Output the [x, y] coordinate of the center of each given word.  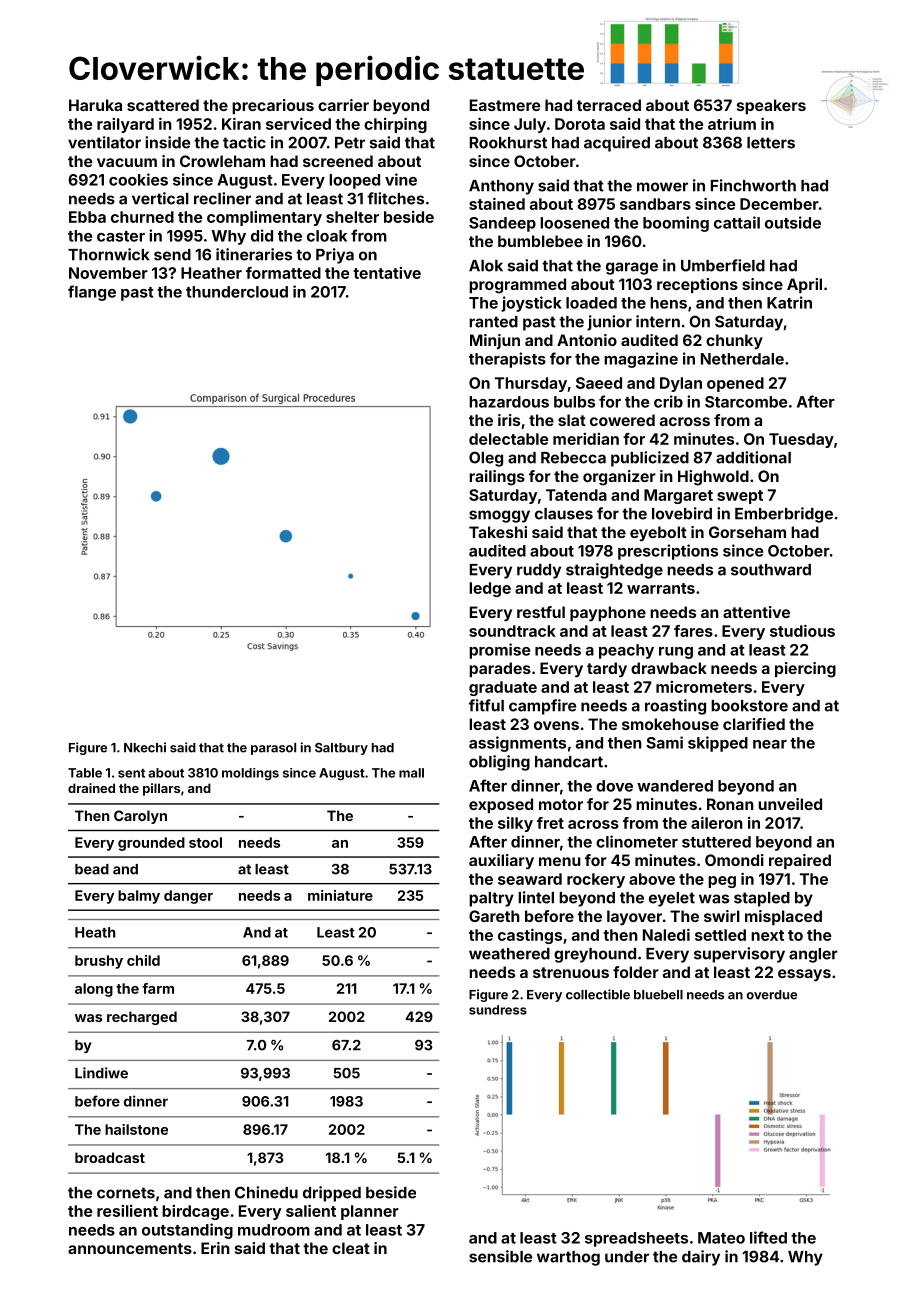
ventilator [104, 142]
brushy [99, 962]
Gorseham [747, 532]
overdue [772, 995]
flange [92, 293]
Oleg [486, 459]
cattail [737, 222]
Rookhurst [508, 143]
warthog [568, 1258]
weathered [509, 954]
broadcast [110, 1157]
